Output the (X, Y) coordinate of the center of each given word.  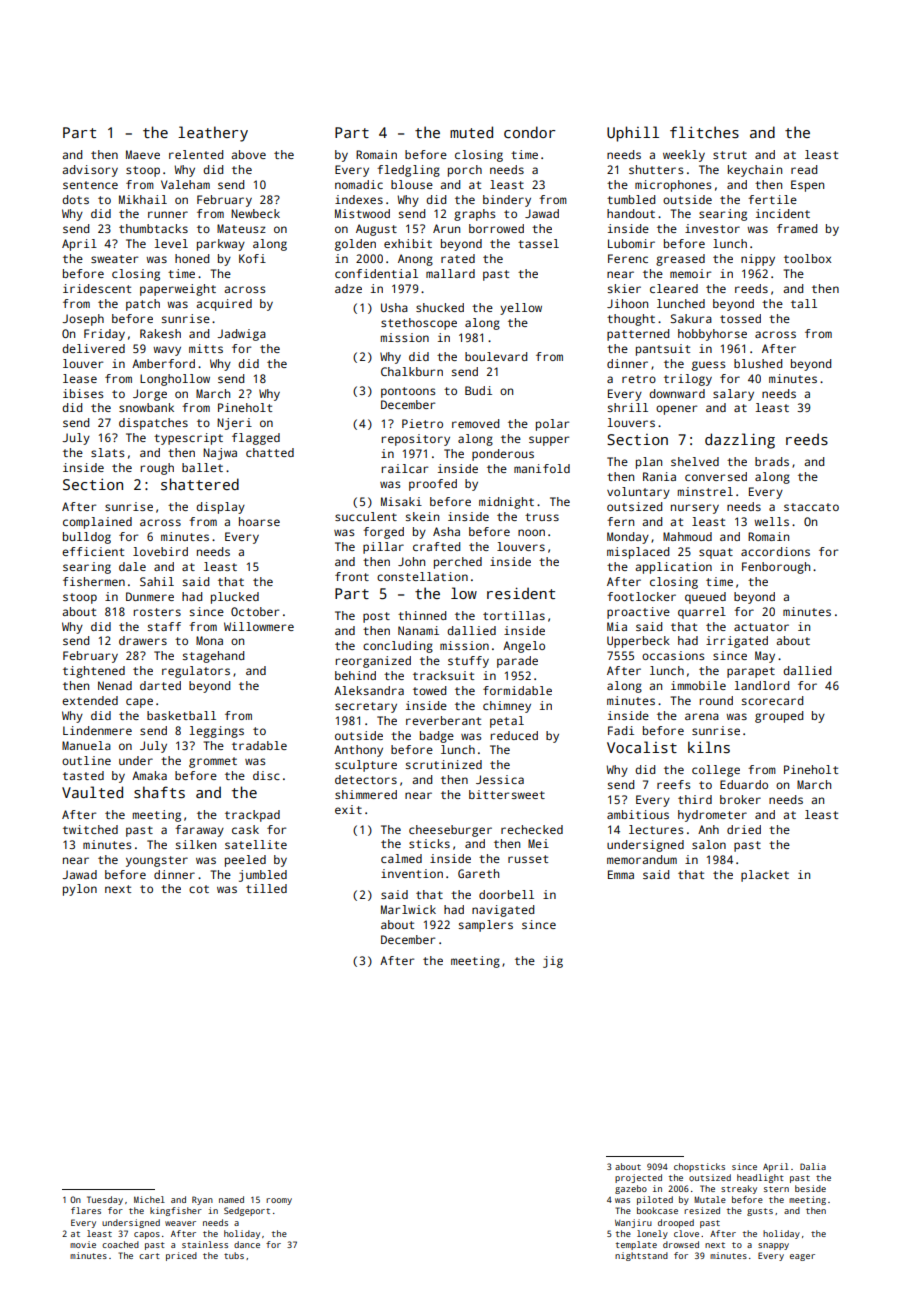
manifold (542, 468)
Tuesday (105, 1200)
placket (765, 876)
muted (471, 132)
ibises (83, 393)
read (804, 169)
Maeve (143, 154)
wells (771, 521)
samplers (486, 926)
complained (97, 523)
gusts (760, 1212)
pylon (80, 890)
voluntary (638, 493)
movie (83, 1244)
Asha (446, 531)
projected (638, 1178)
